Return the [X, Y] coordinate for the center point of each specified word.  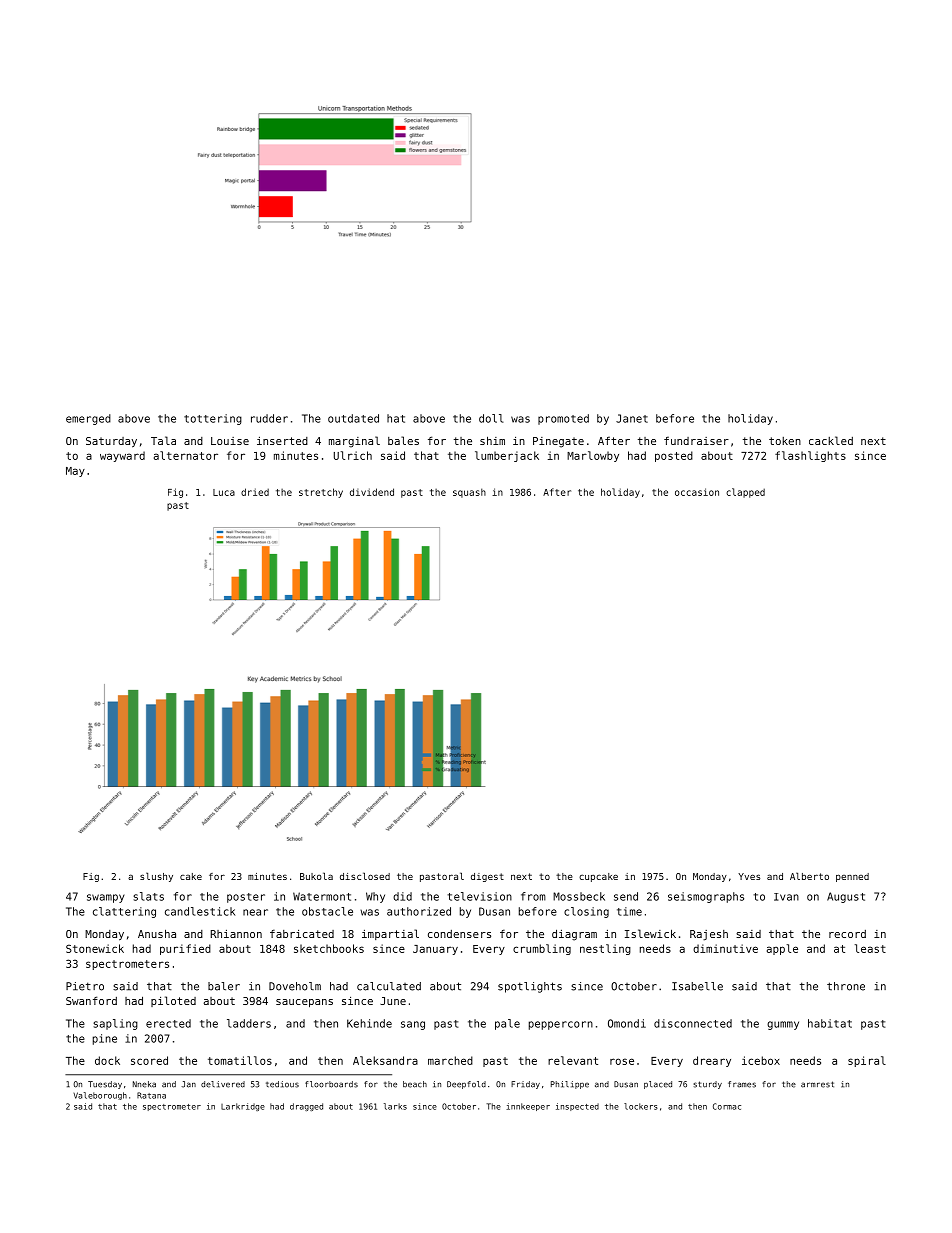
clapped [745, 493]
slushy [156, 877]
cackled [831, 440]
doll [491, 418]
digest [487, 877]
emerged [88, 419]
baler [224, 986]
